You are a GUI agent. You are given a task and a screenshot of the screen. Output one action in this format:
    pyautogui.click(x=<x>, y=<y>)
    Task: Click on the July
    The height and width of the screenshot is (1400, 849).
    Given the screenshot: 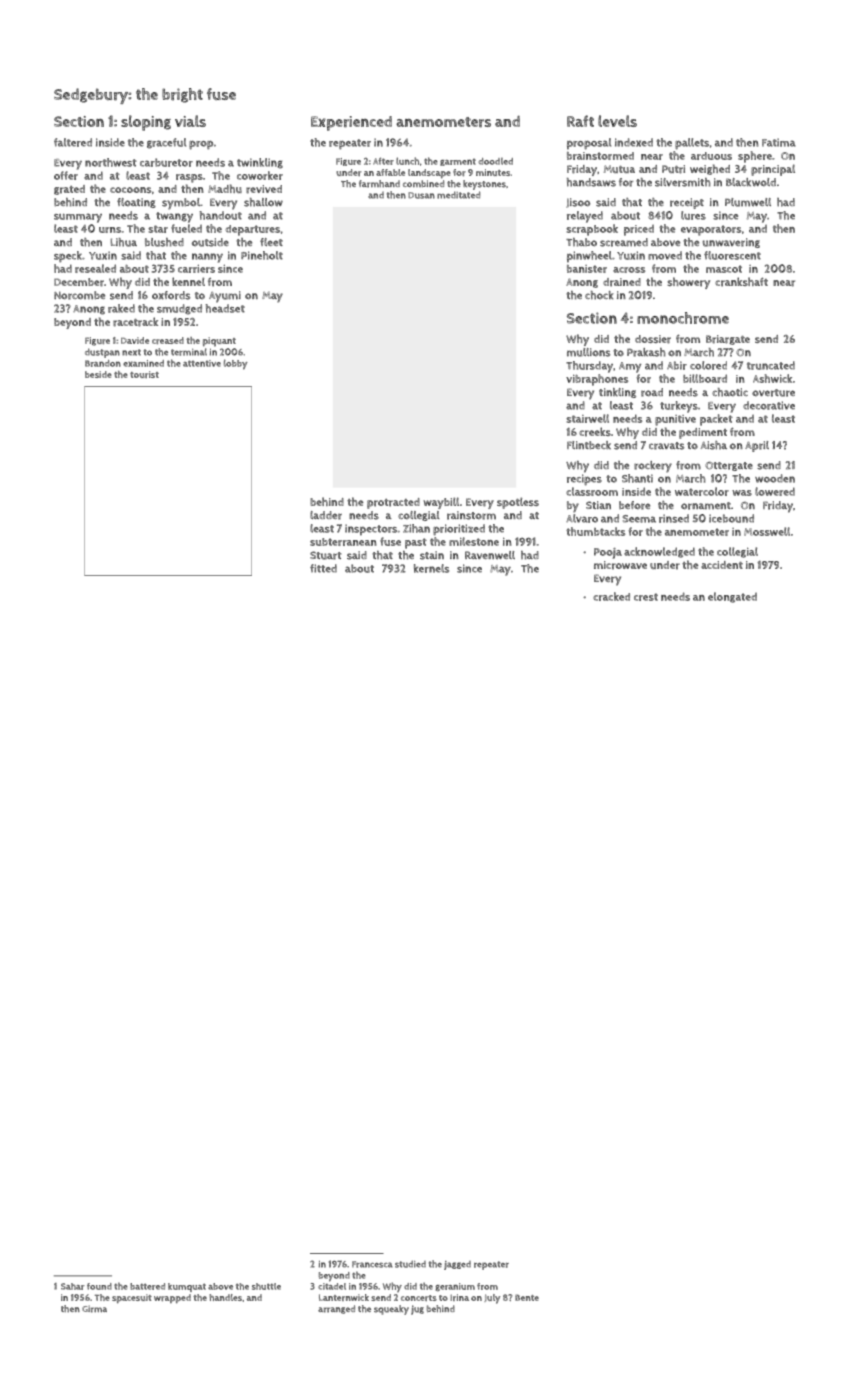 What is the action you would take?
    pyautogui.click(x=492, y=1299)
